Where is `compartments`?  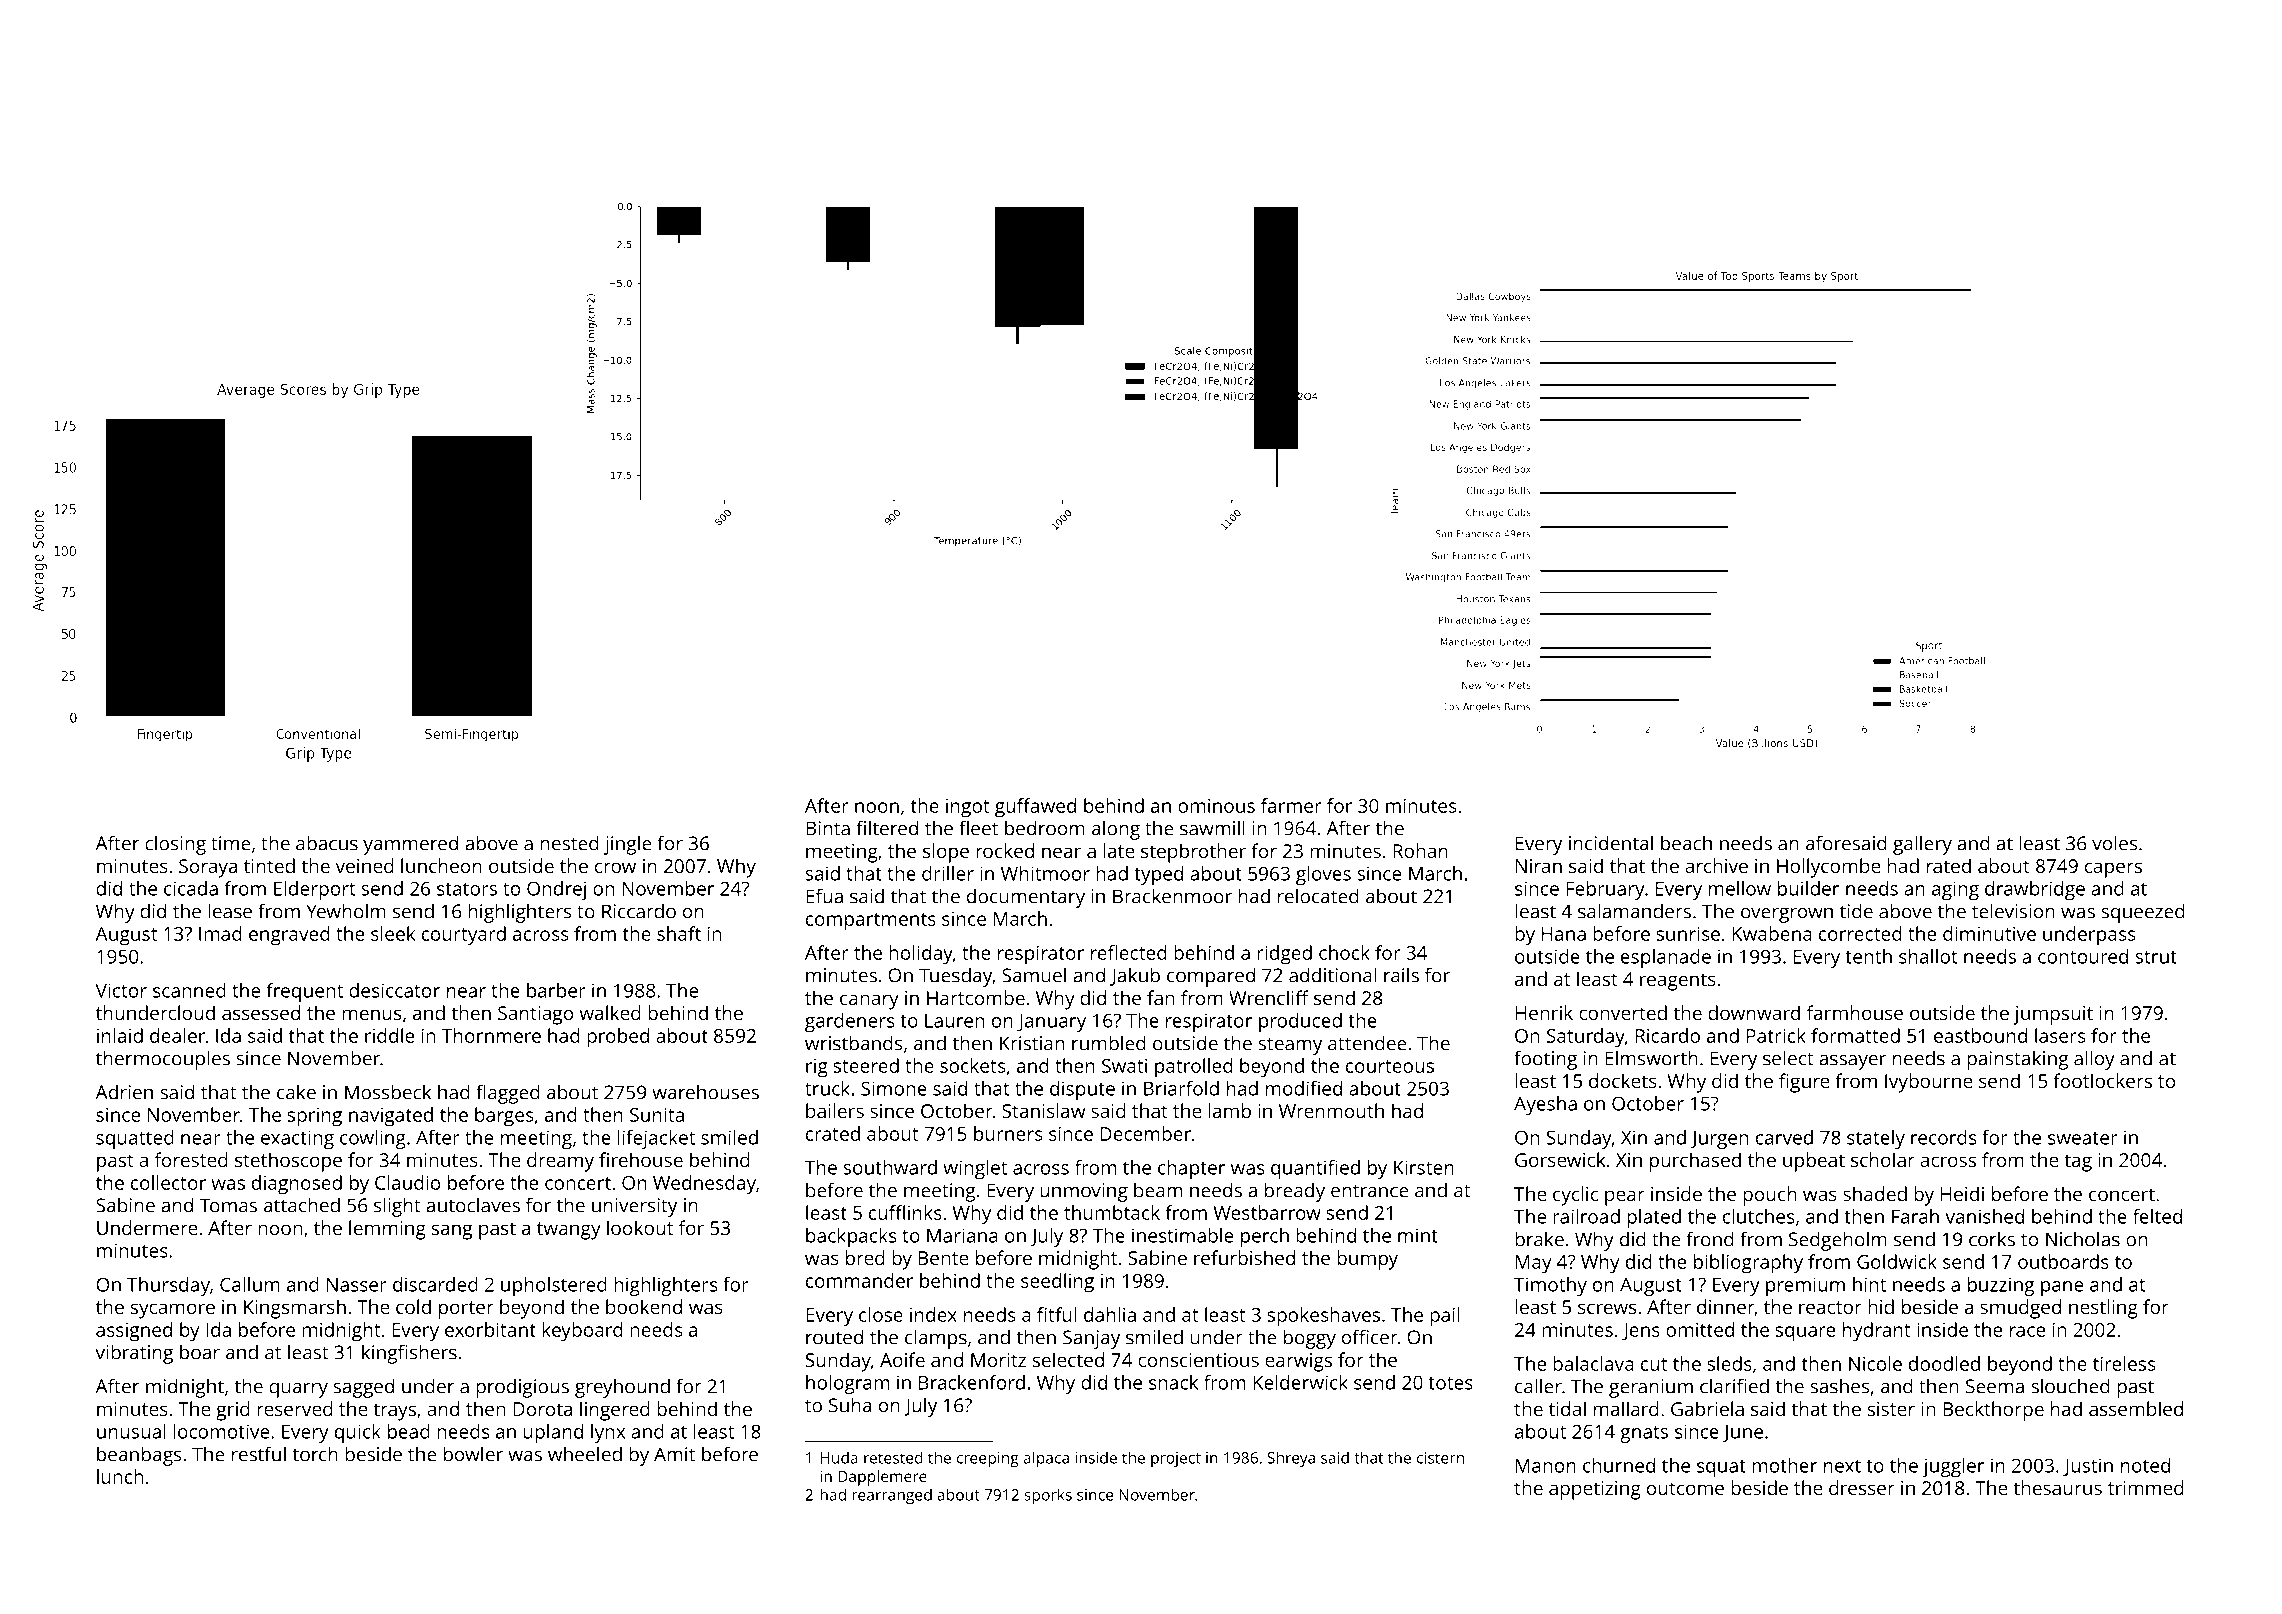
compartments is located at coordinates (871, 922).
